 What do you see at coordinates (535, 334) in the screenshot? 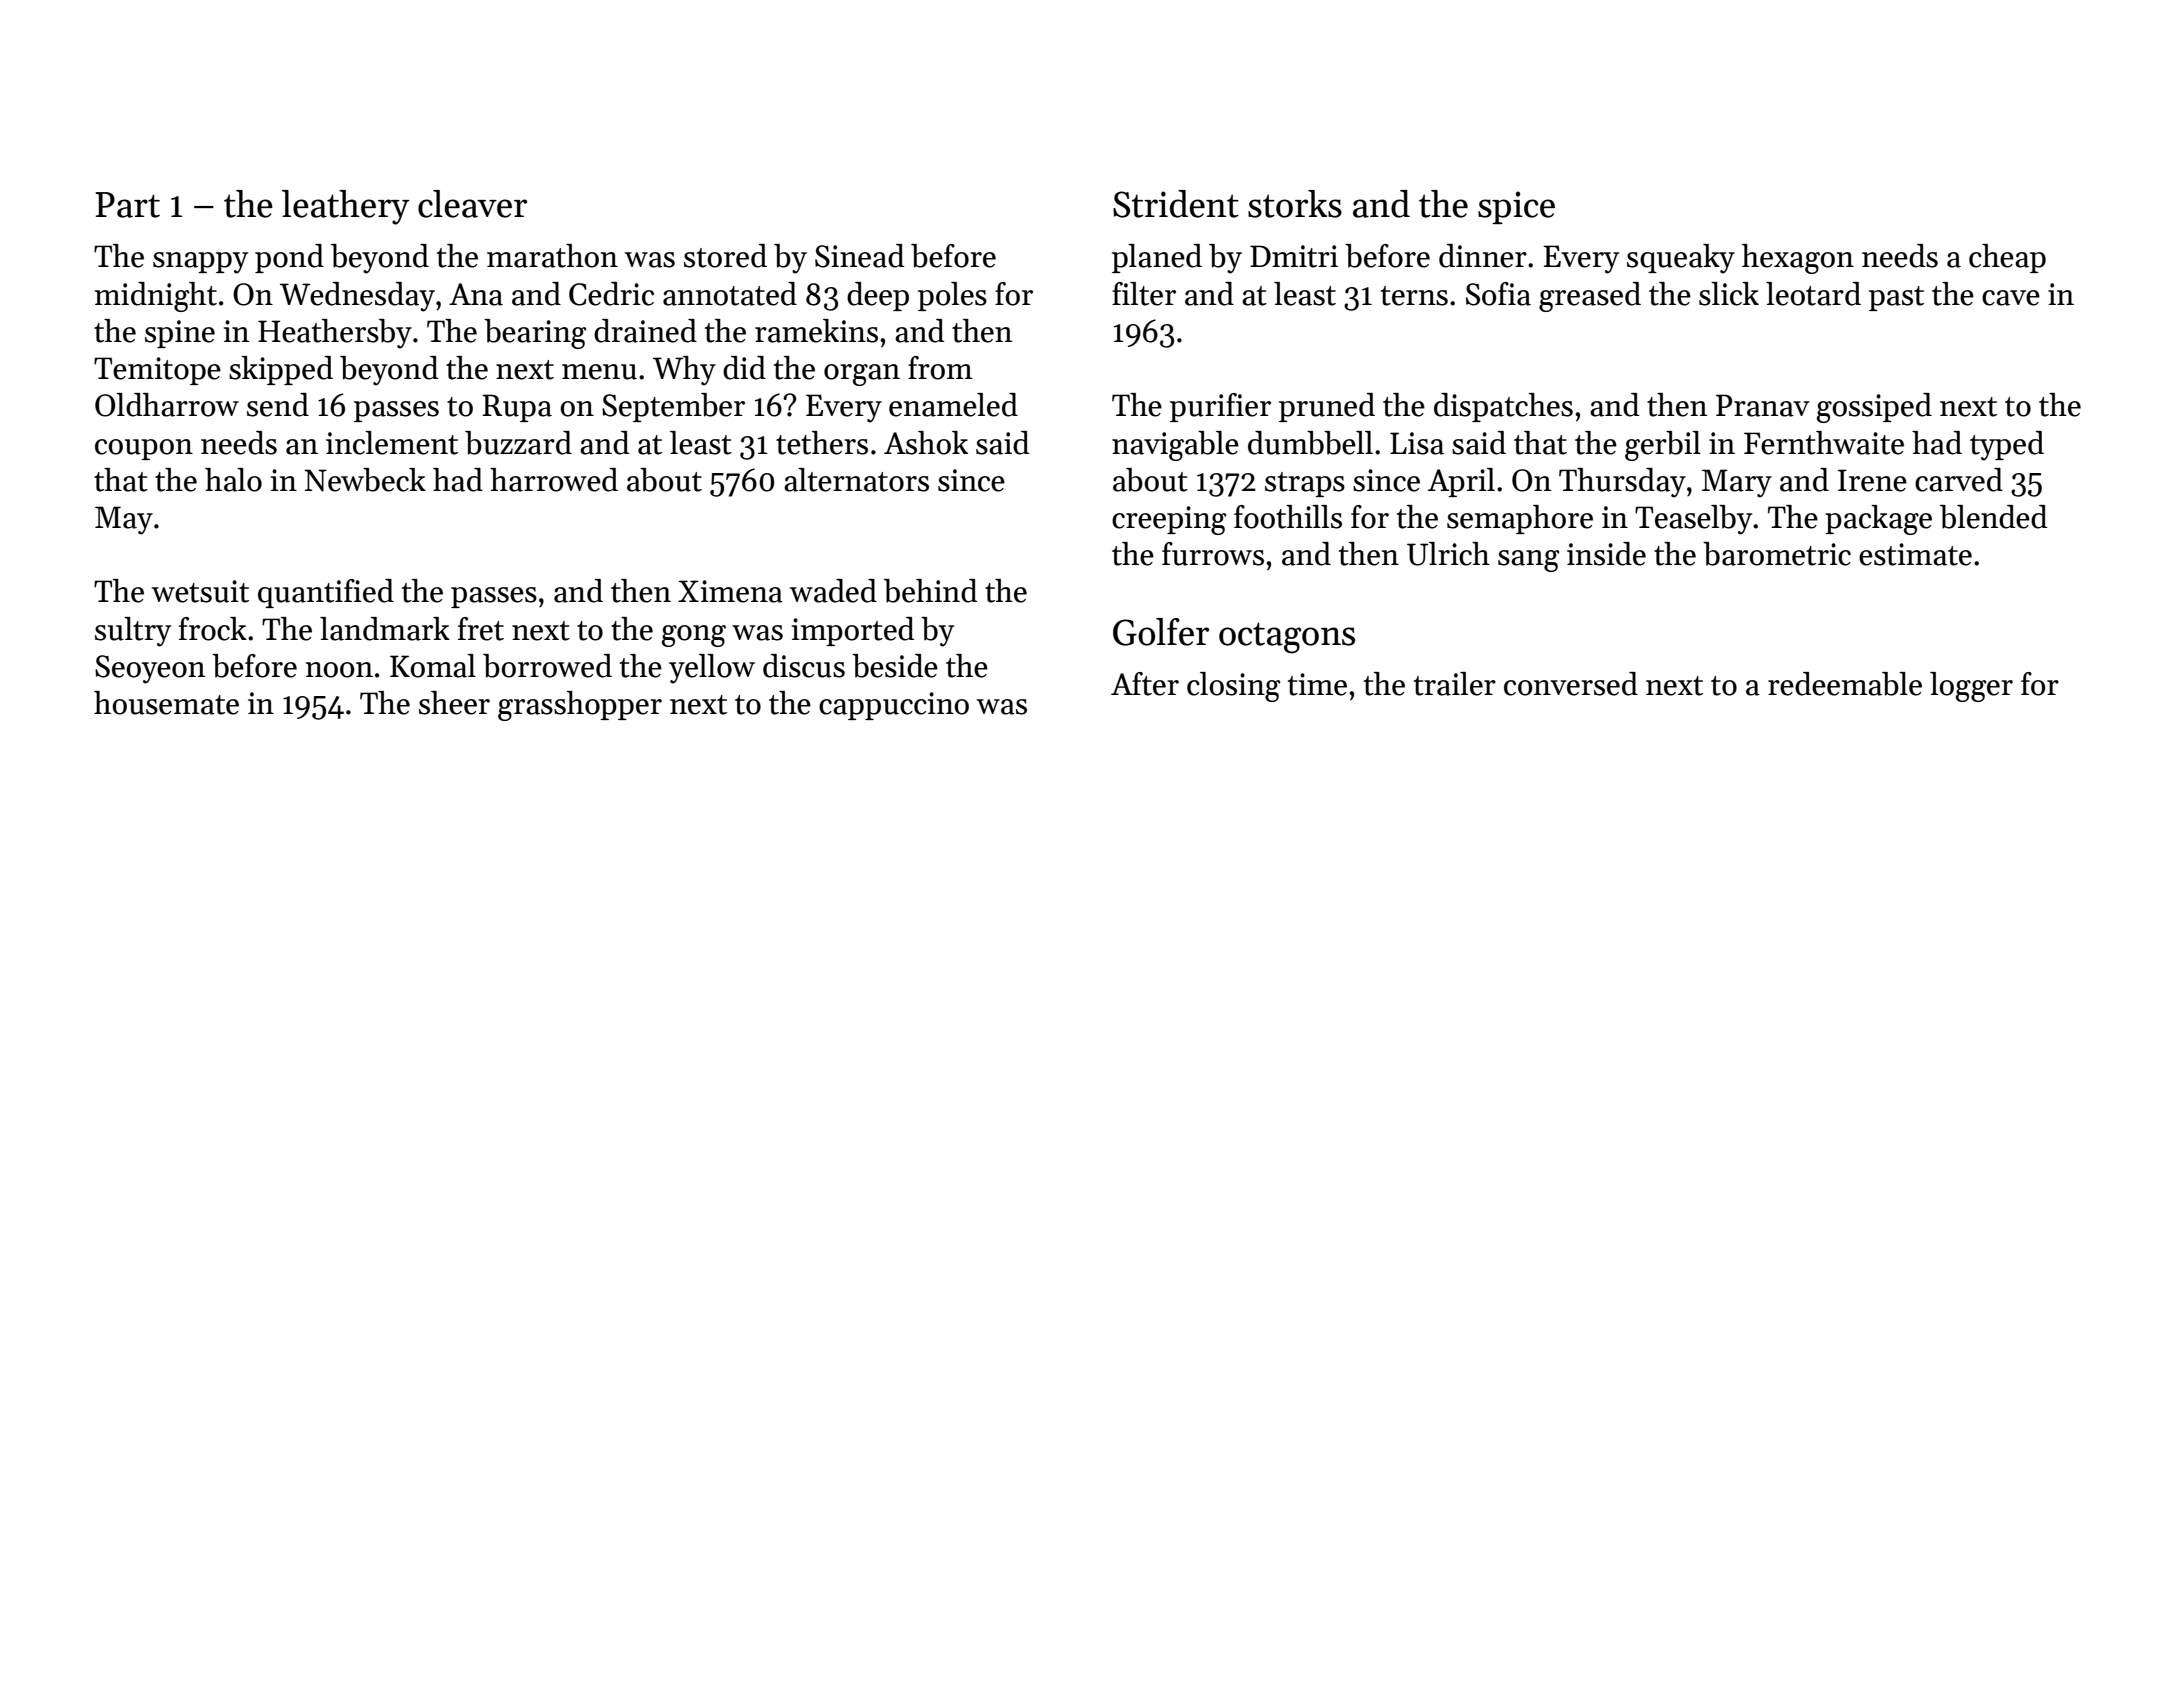
I see `bearing` at bounding box center [535, 334].
